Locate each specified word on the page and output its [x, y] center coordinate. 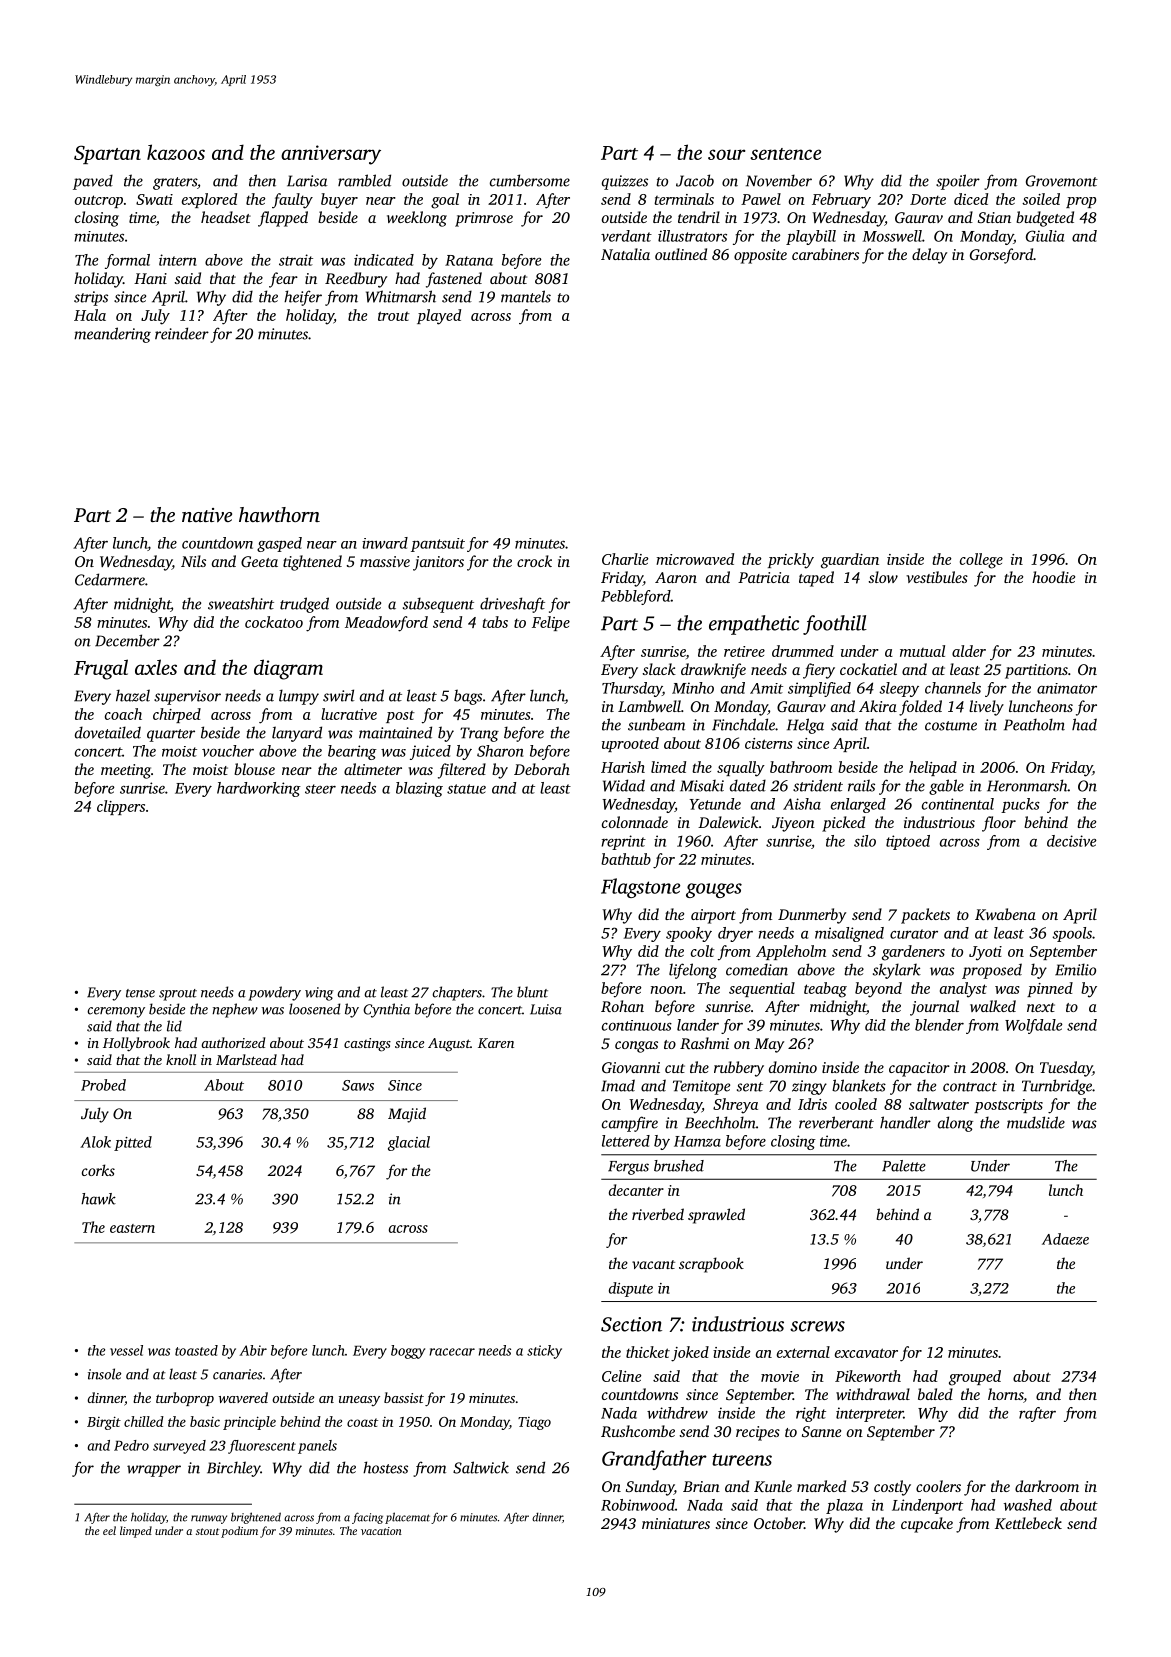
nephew [235, 1010]
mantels [526, 296]
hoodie [1053, 577]
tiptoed [908, 842]
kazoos [176, 152]
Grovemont [1062, 181]
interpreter [869, 1414]
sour [727, 154]
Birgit [104, 1423]
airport [713, 916]
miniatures [676, 1523]
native [207, 515]
